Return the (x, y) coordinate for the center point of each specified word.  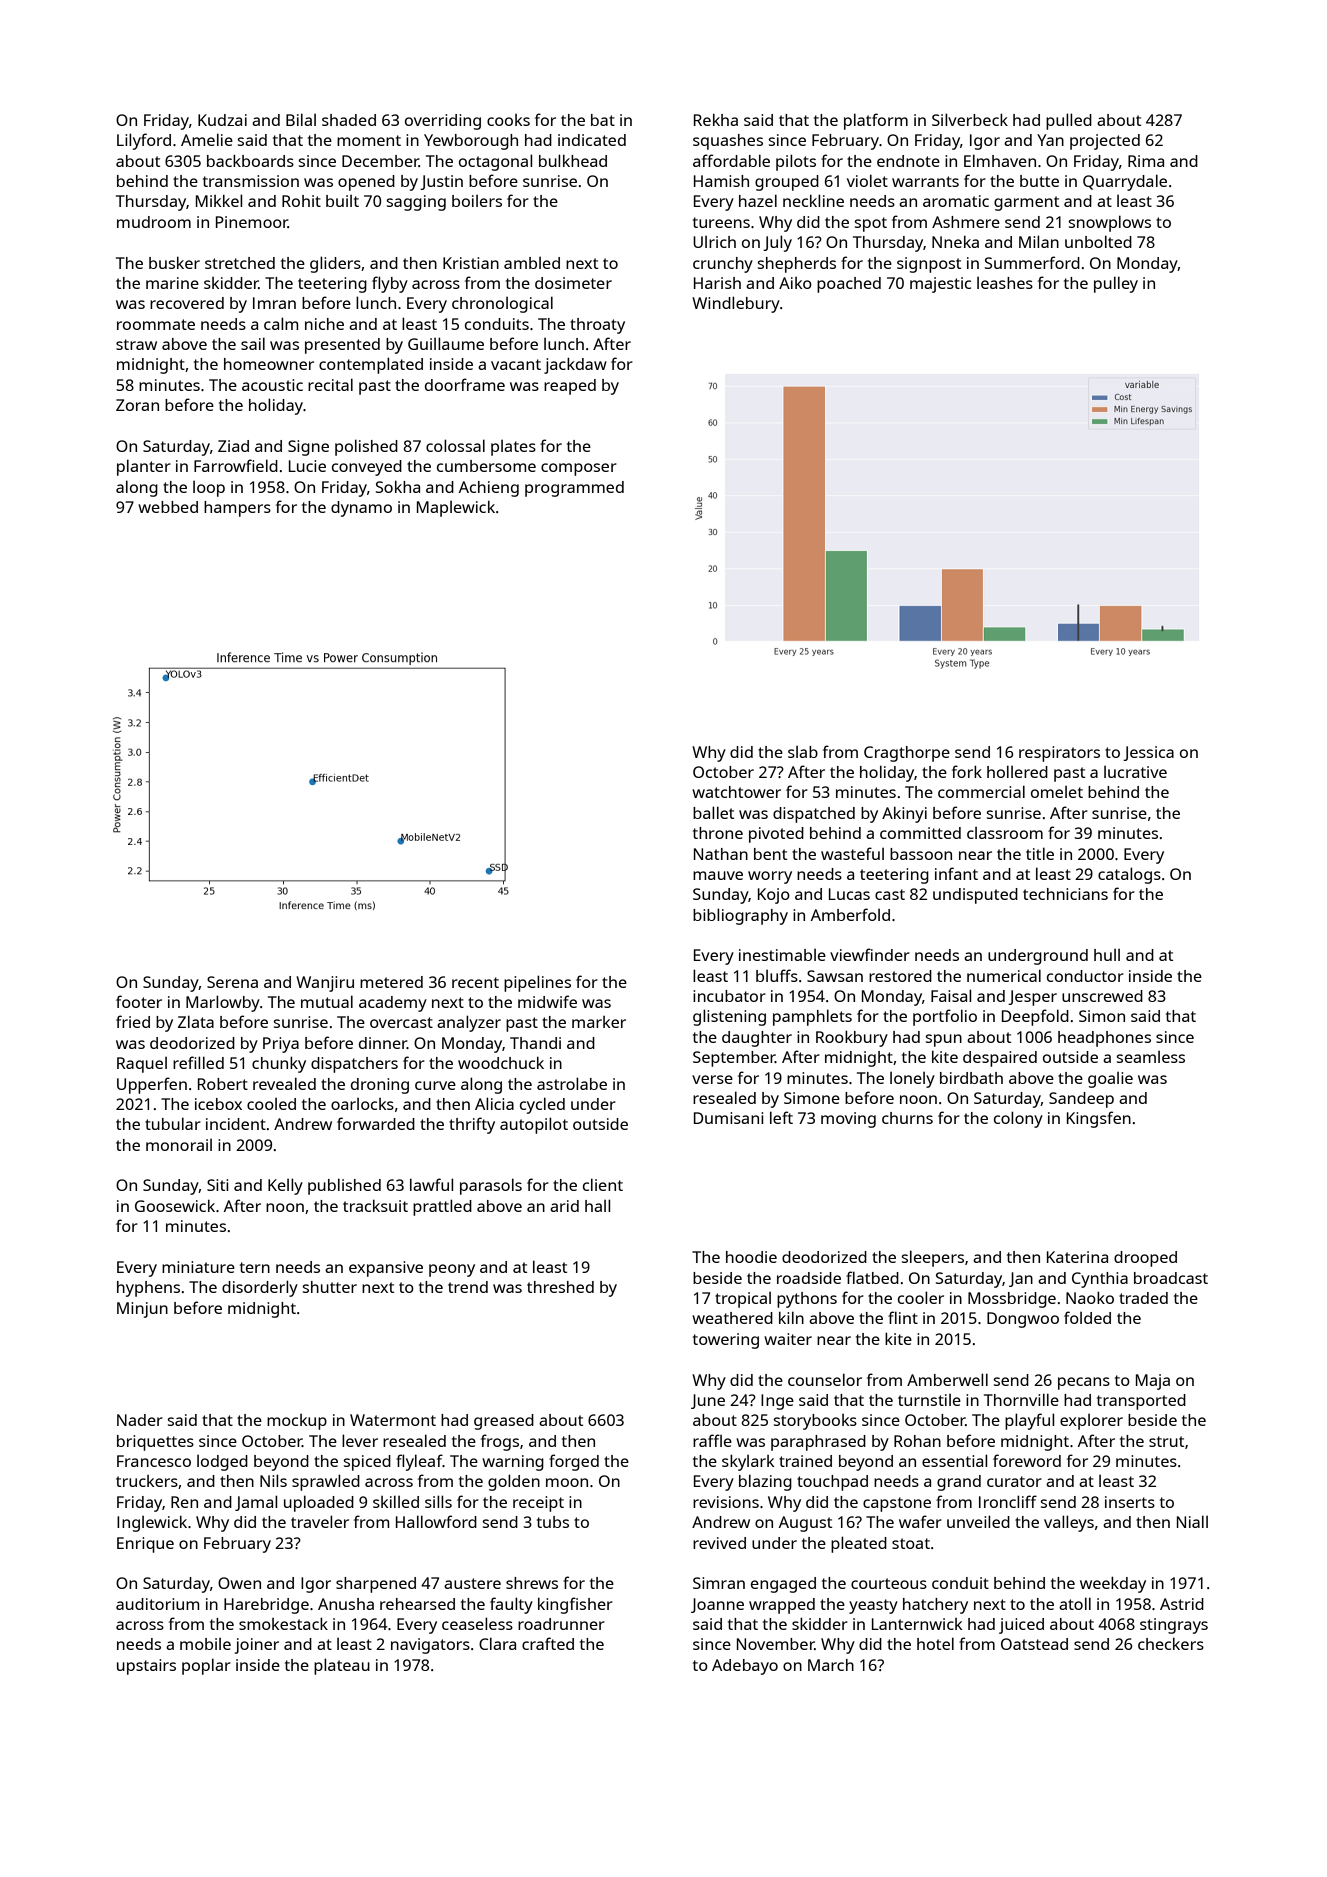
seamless (1151, 1057)
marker (599, 1022)
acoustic (272, 385)
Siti (217, 1185)
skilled (396, 1501)
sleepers (933, 1258)
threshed (560, 1287)
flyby (390, 284)
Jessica (1148, 753)
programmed (574, 489)
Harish (717, 283)
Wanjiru (325, 984)
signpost (929, 265)
